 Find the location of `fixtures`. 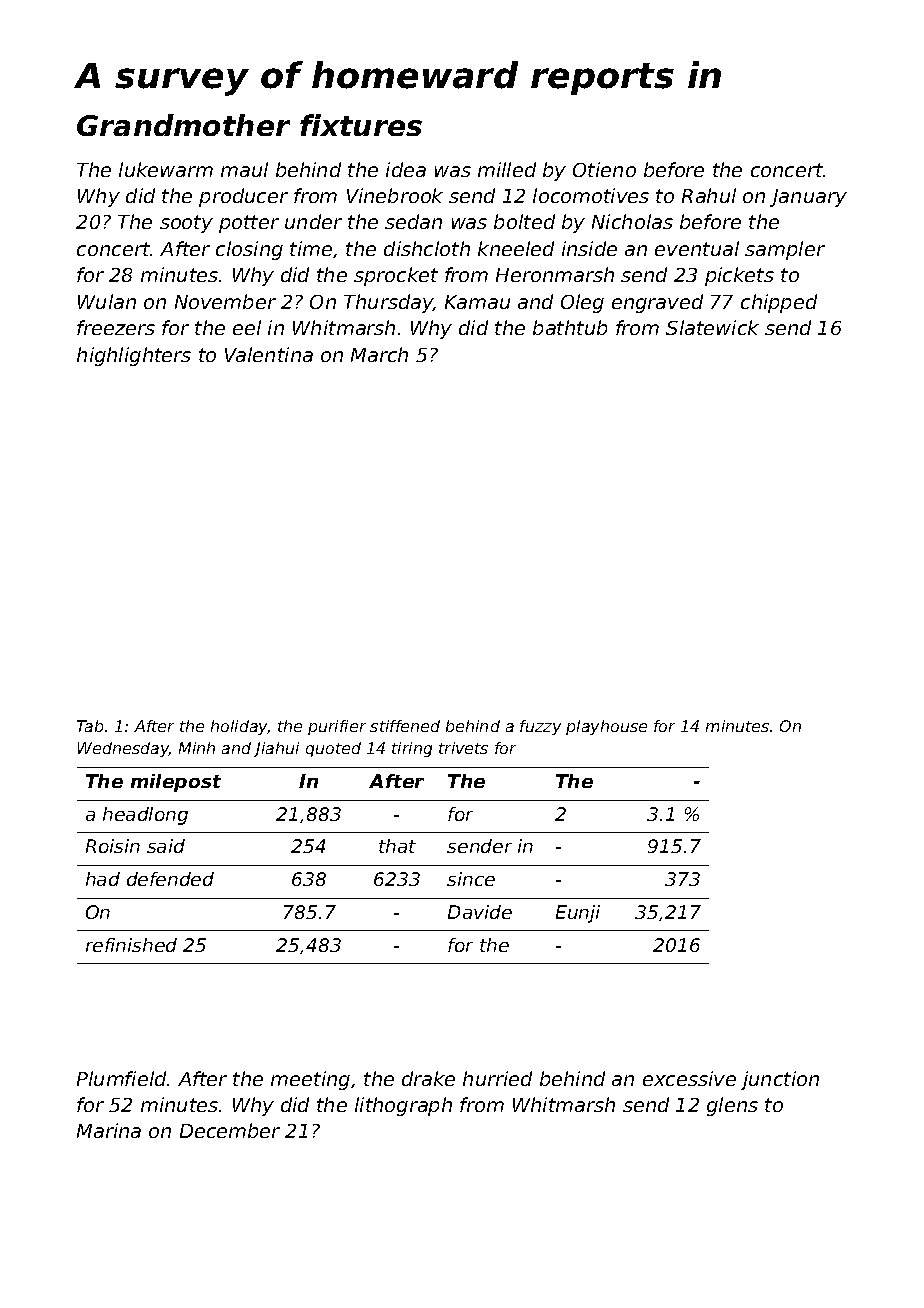

fixtures is located at coordinates (361, 125).
